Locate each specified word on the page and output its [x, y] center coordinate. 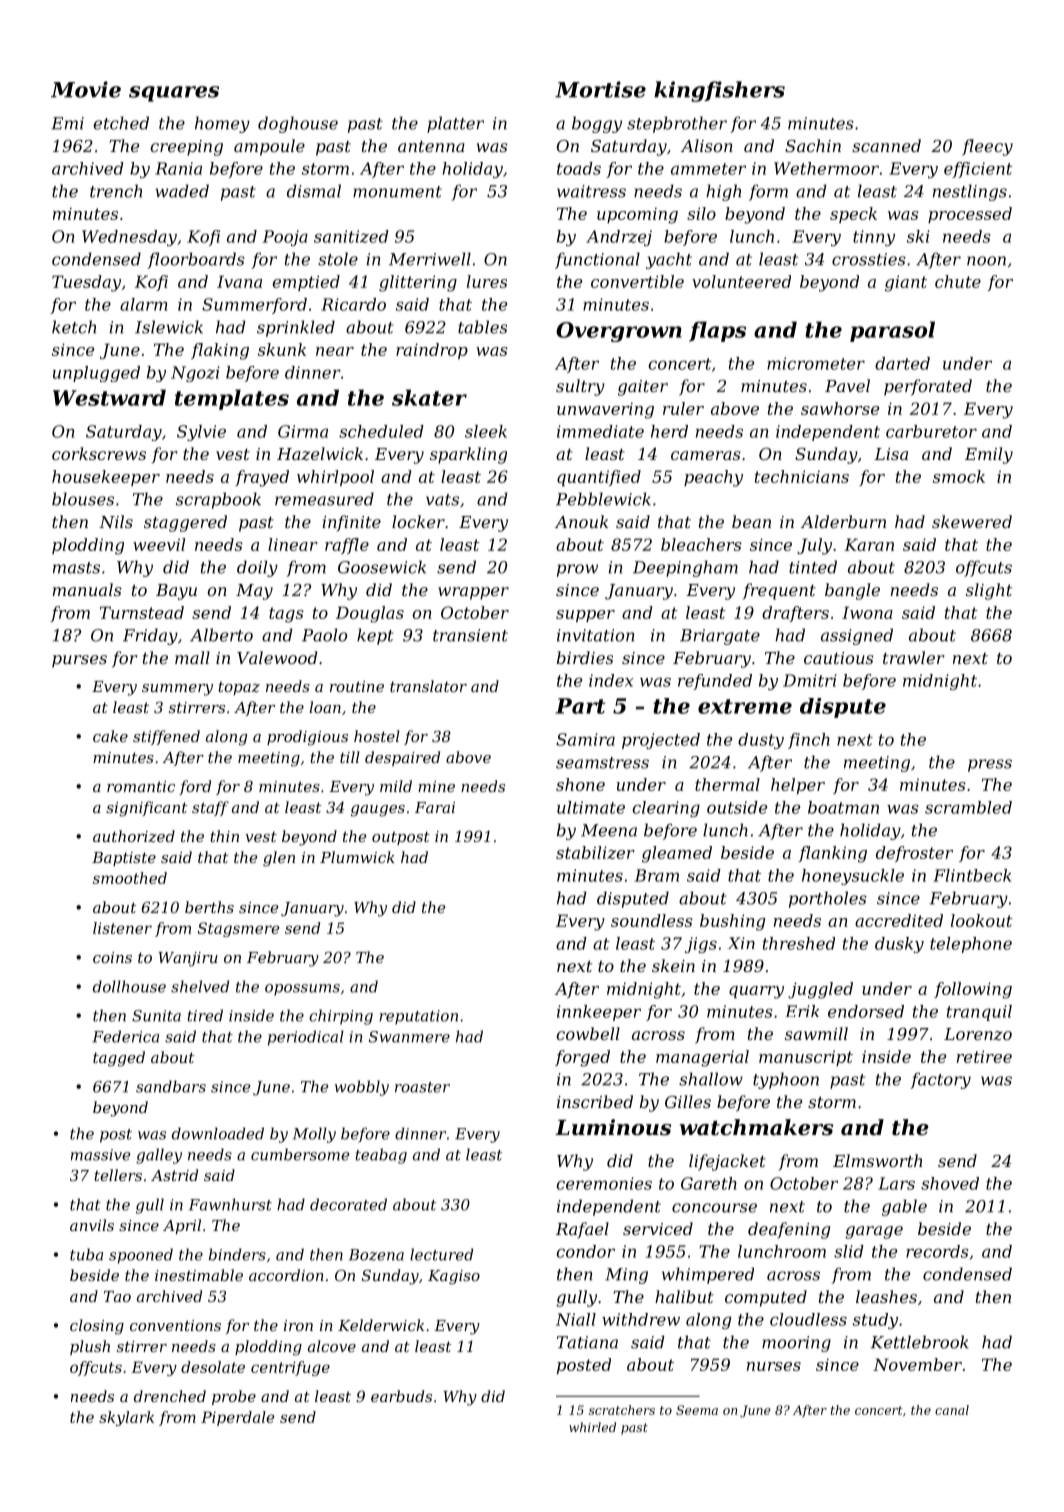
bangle [852, 591]
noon [986, 261]
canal [952, 1410]
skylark [126, 1418]
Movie [86, 89]
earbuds [401, 1396]
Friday [150, 636]
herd [669, 431]
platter [455, 124]
